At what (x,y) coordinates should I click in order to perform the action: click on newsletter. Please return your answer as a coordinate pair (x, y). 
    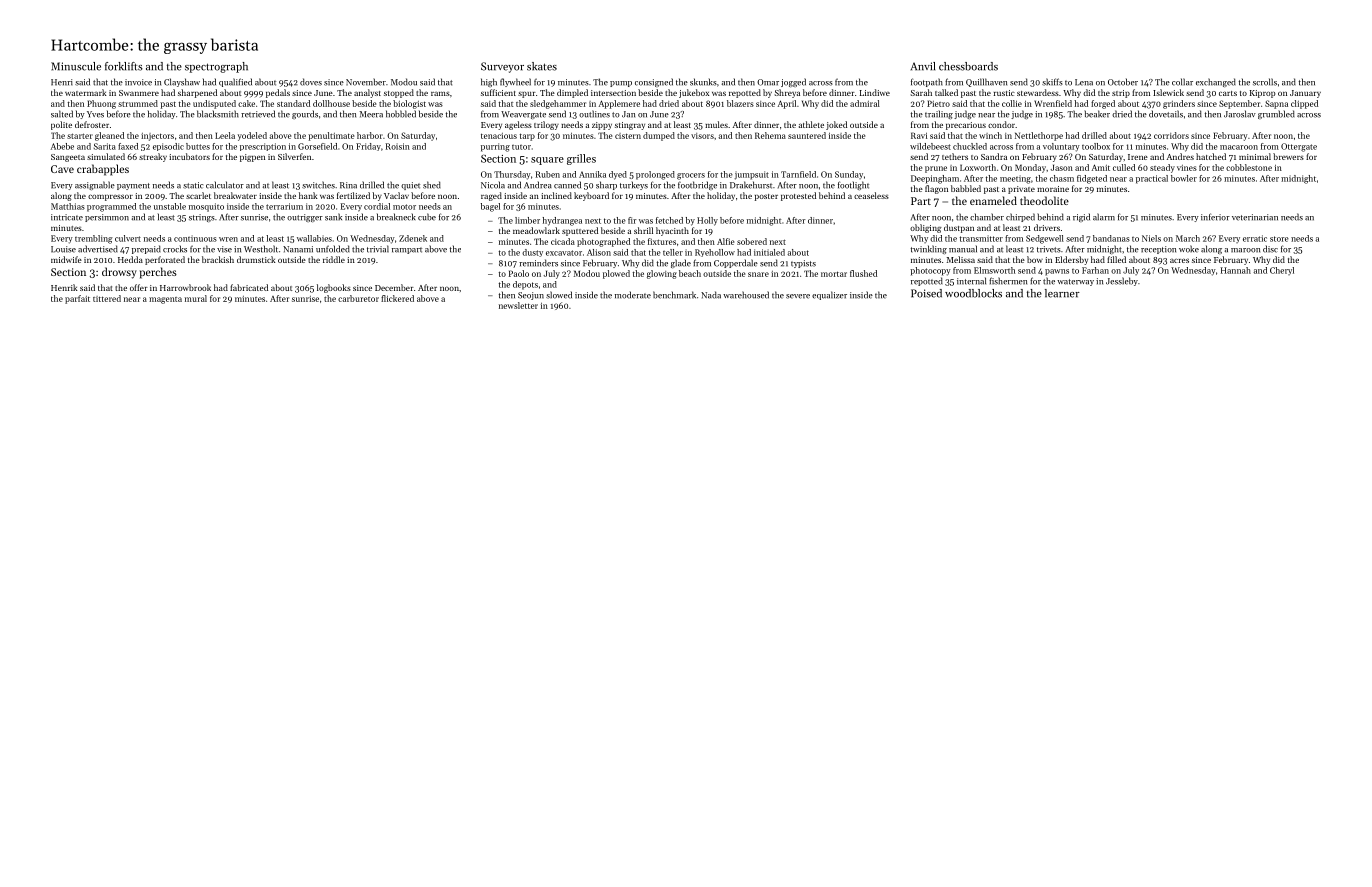
    Looking at the image, I should click on (518, 305).
